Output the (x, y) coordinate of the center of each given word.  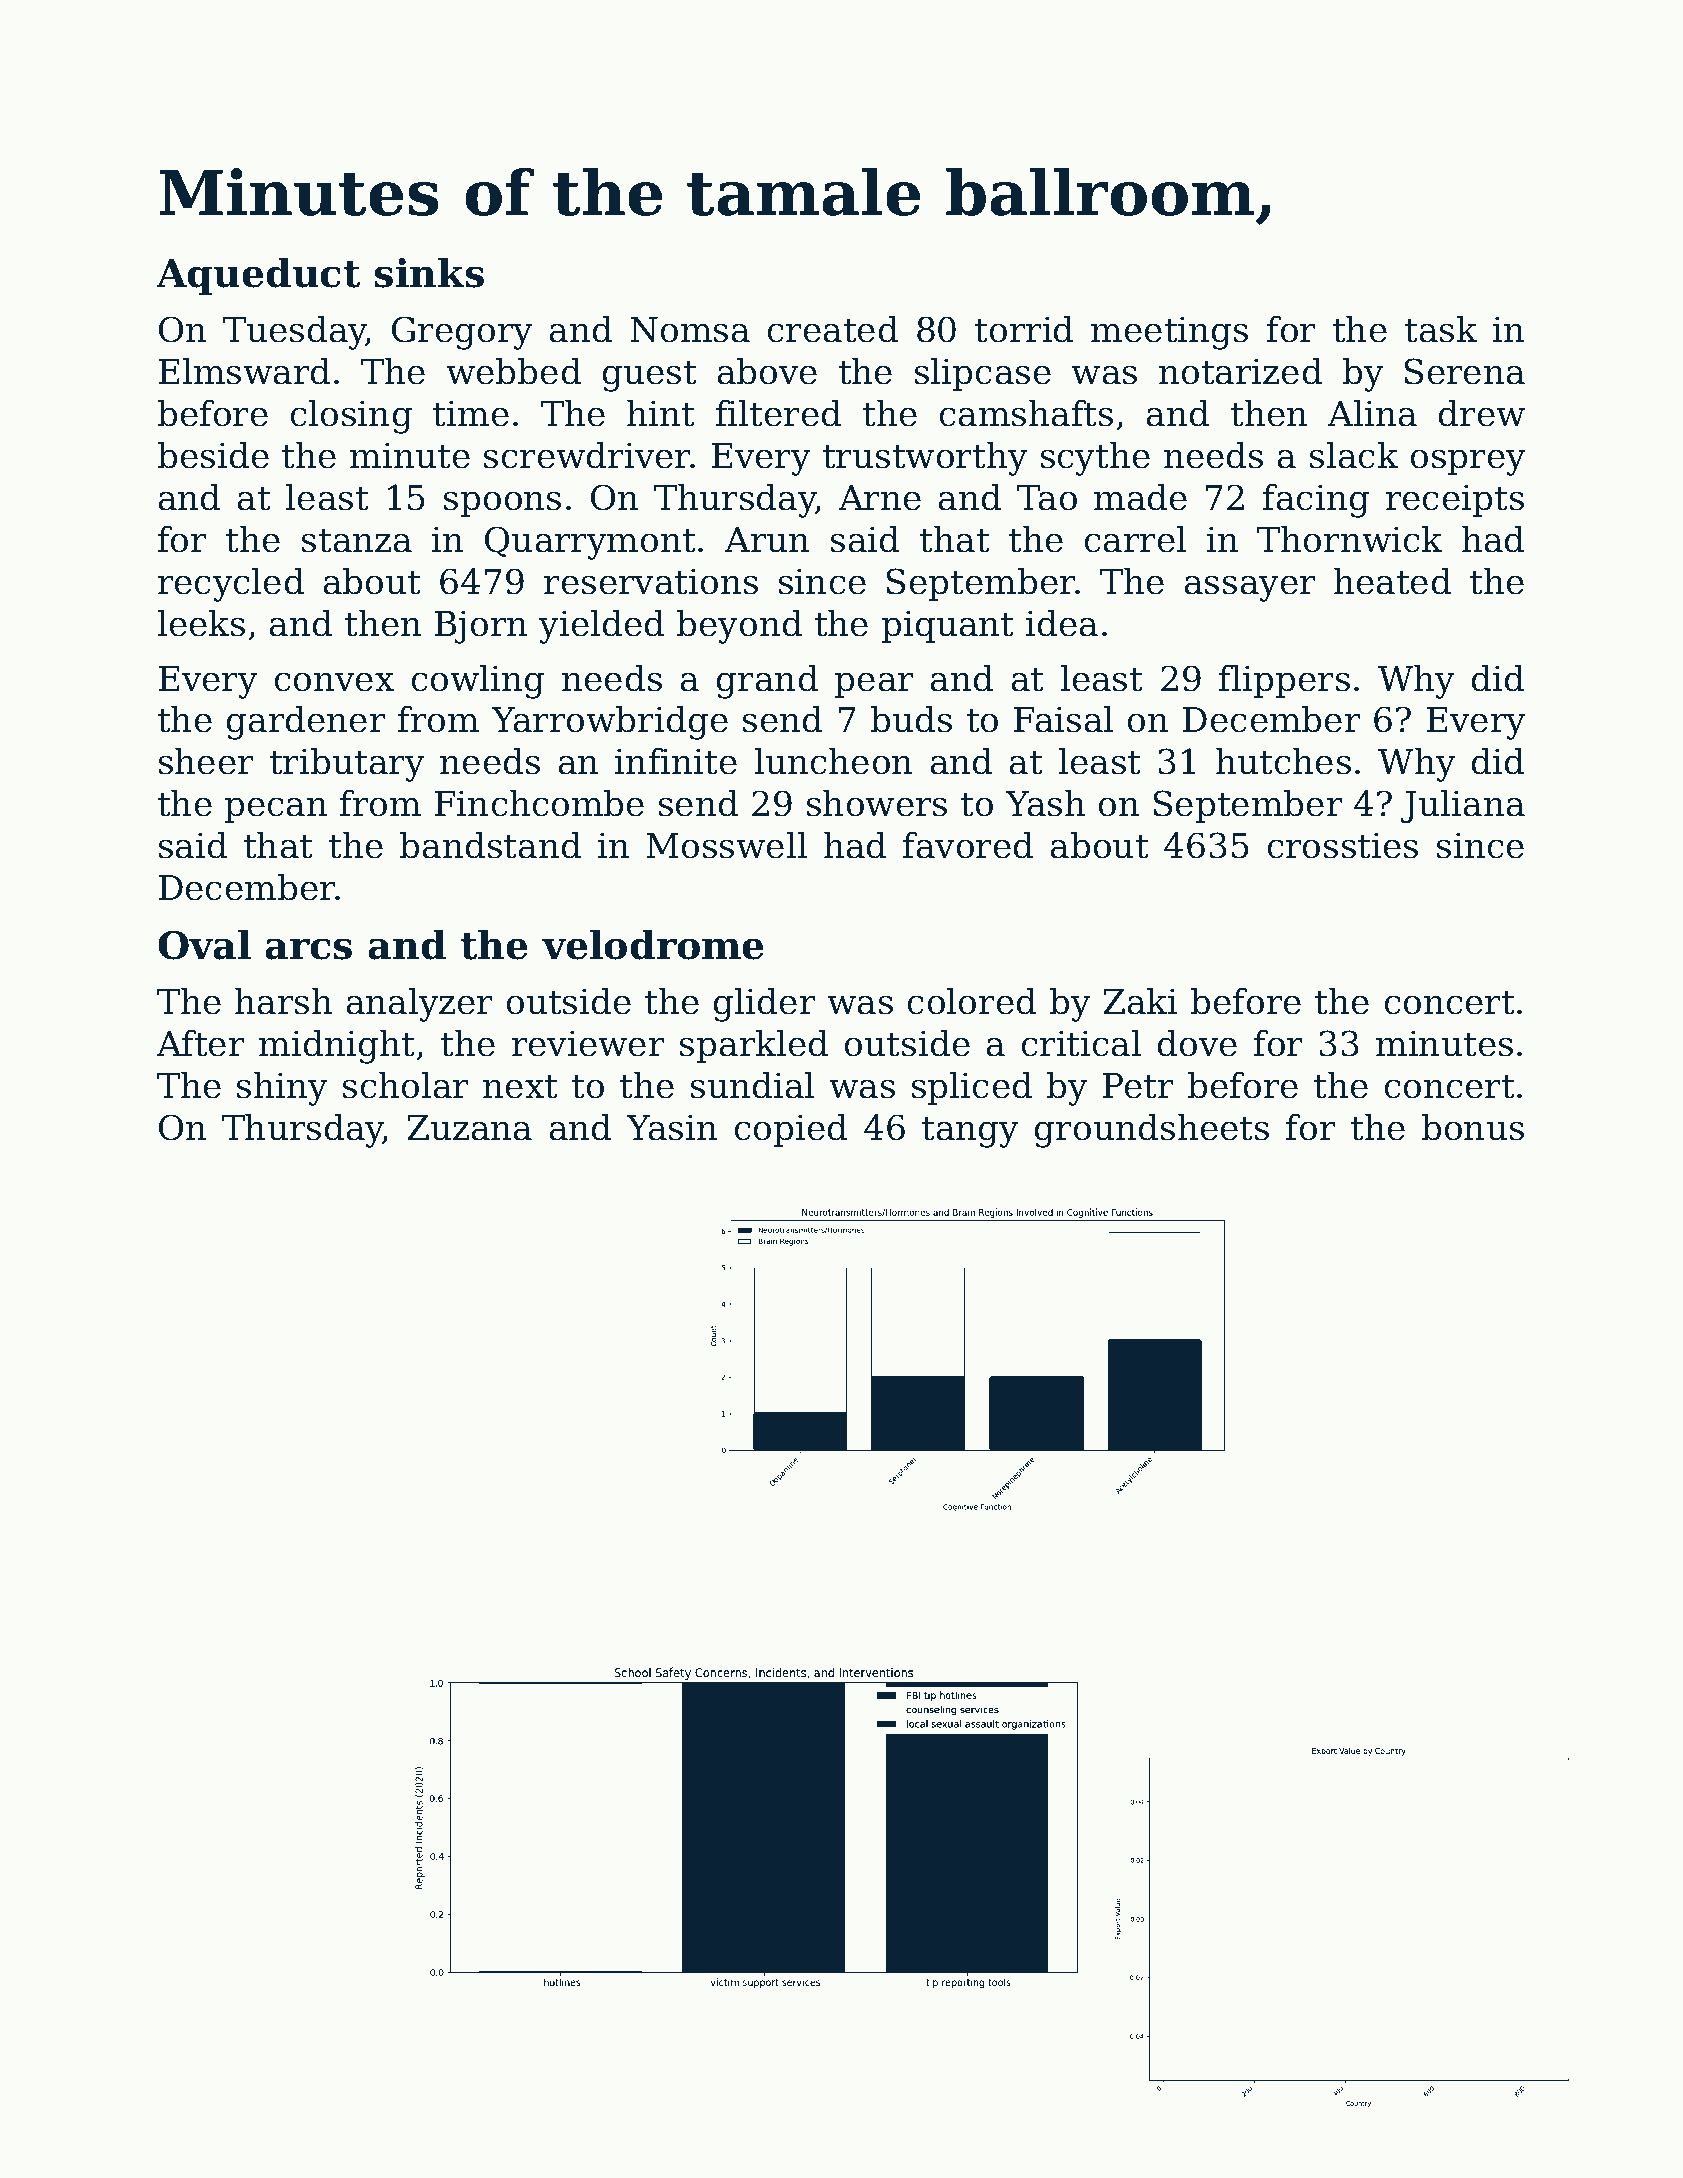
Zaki (1140, 1001)
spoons (502, 504)
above (767, 371)
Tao (1047, 498)
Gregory (462, 333)
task (1441, 329)
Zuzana (469, 1128)
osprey (1468, 462)
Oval (204, 945)
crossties (1342, 846)
